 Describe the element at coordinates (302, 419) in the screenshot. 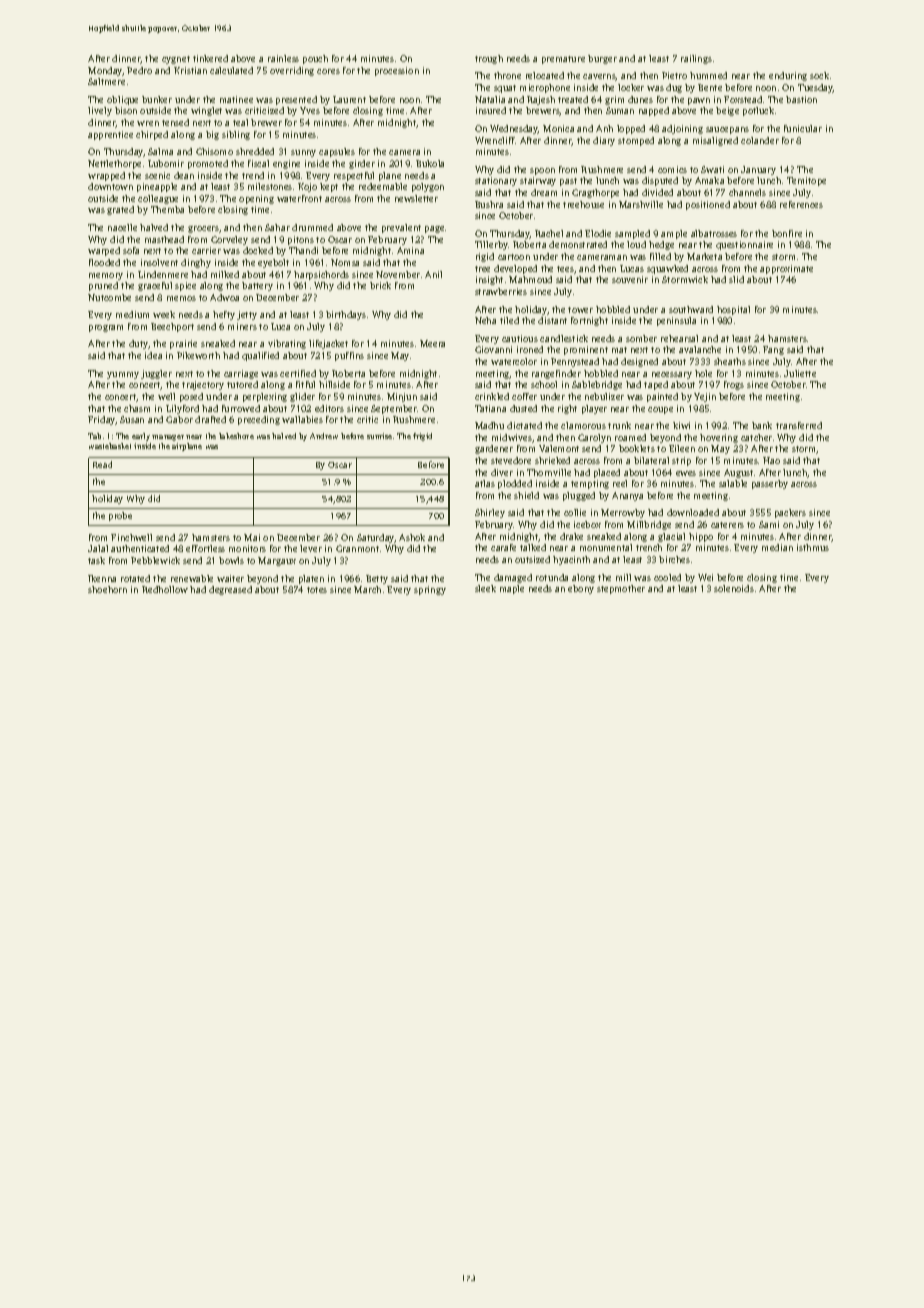

I see `wallabies` at that location.
